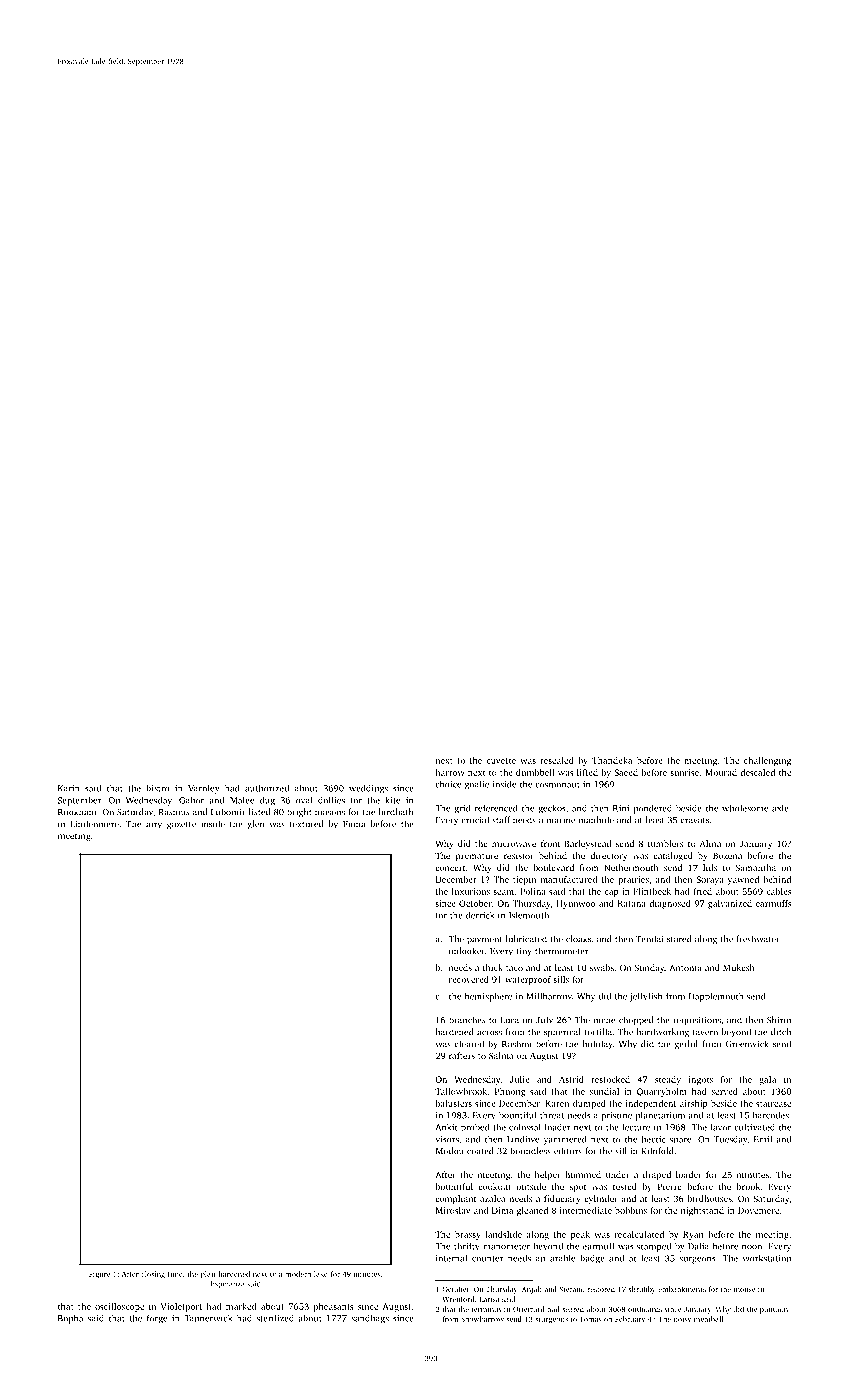  Describe the element at coordinates (334, 1307) in the screenshot. I see `pheasants` at that location.
